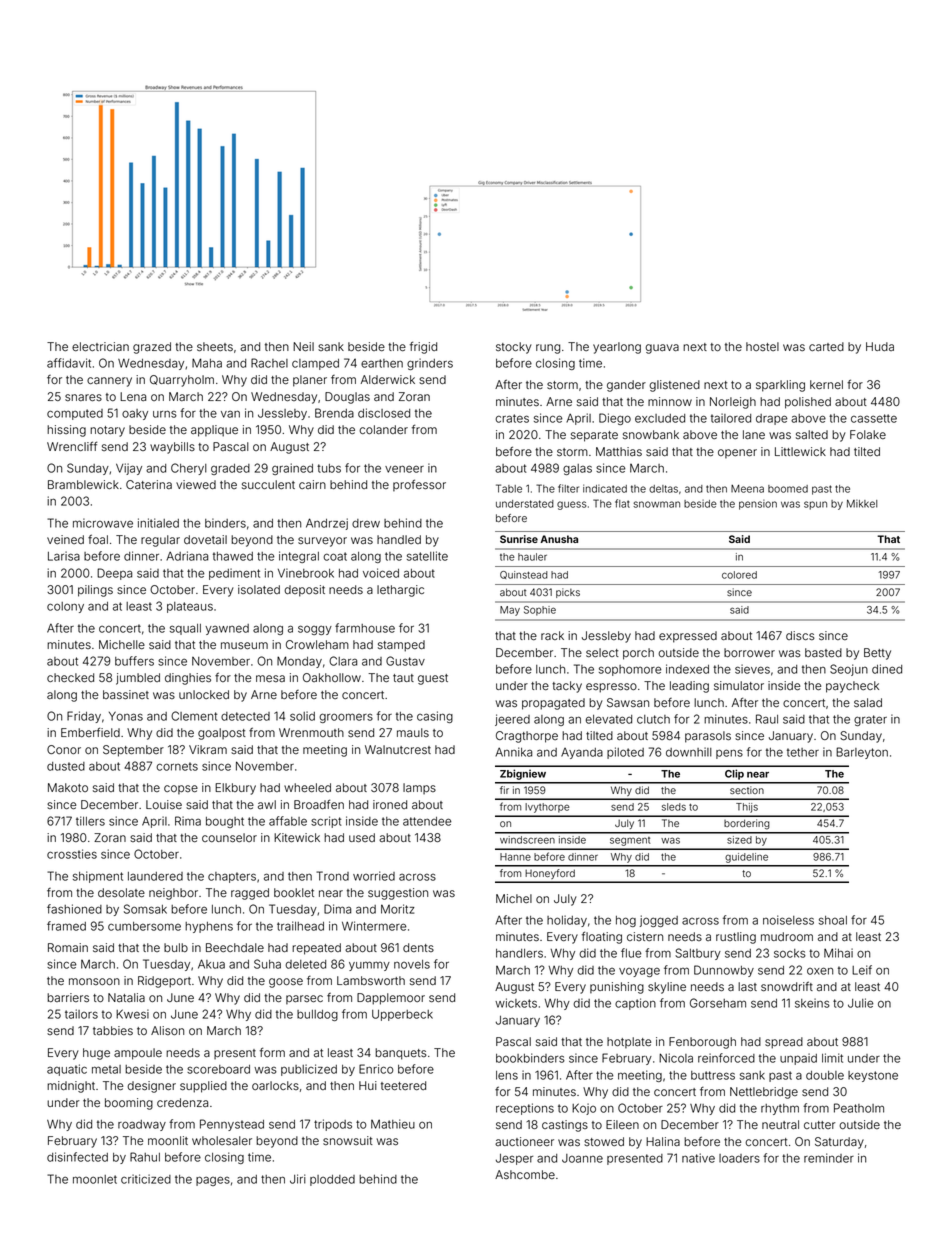 Image resolution: width=952 pixels, height=1233 pixels. What do you see at coordinates (106, 1069) in the screenshot?
I see `metal` at bounding box center [106, 1069].
